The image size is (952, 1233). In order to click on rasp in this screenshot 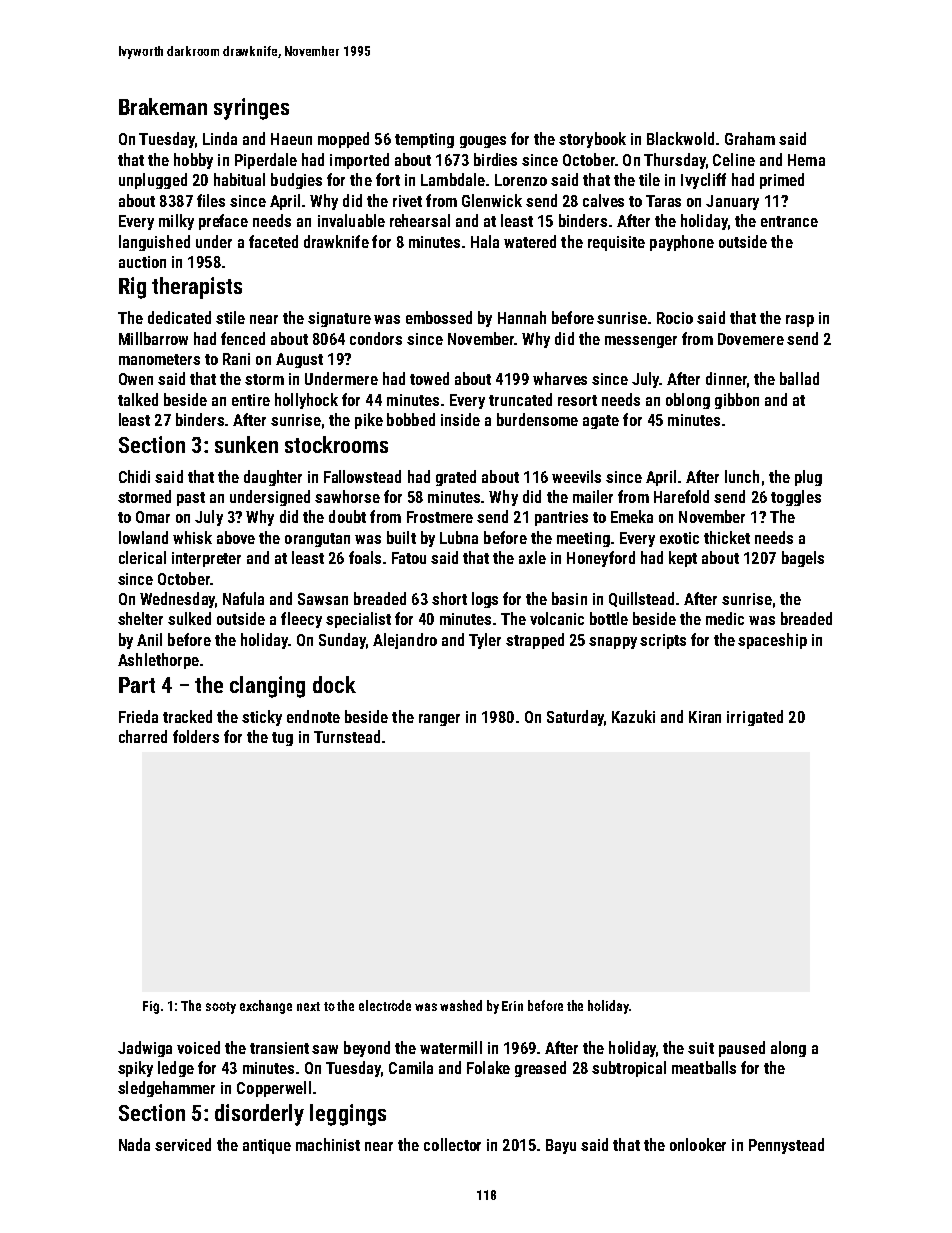, I will do `click(800, 321)`.
